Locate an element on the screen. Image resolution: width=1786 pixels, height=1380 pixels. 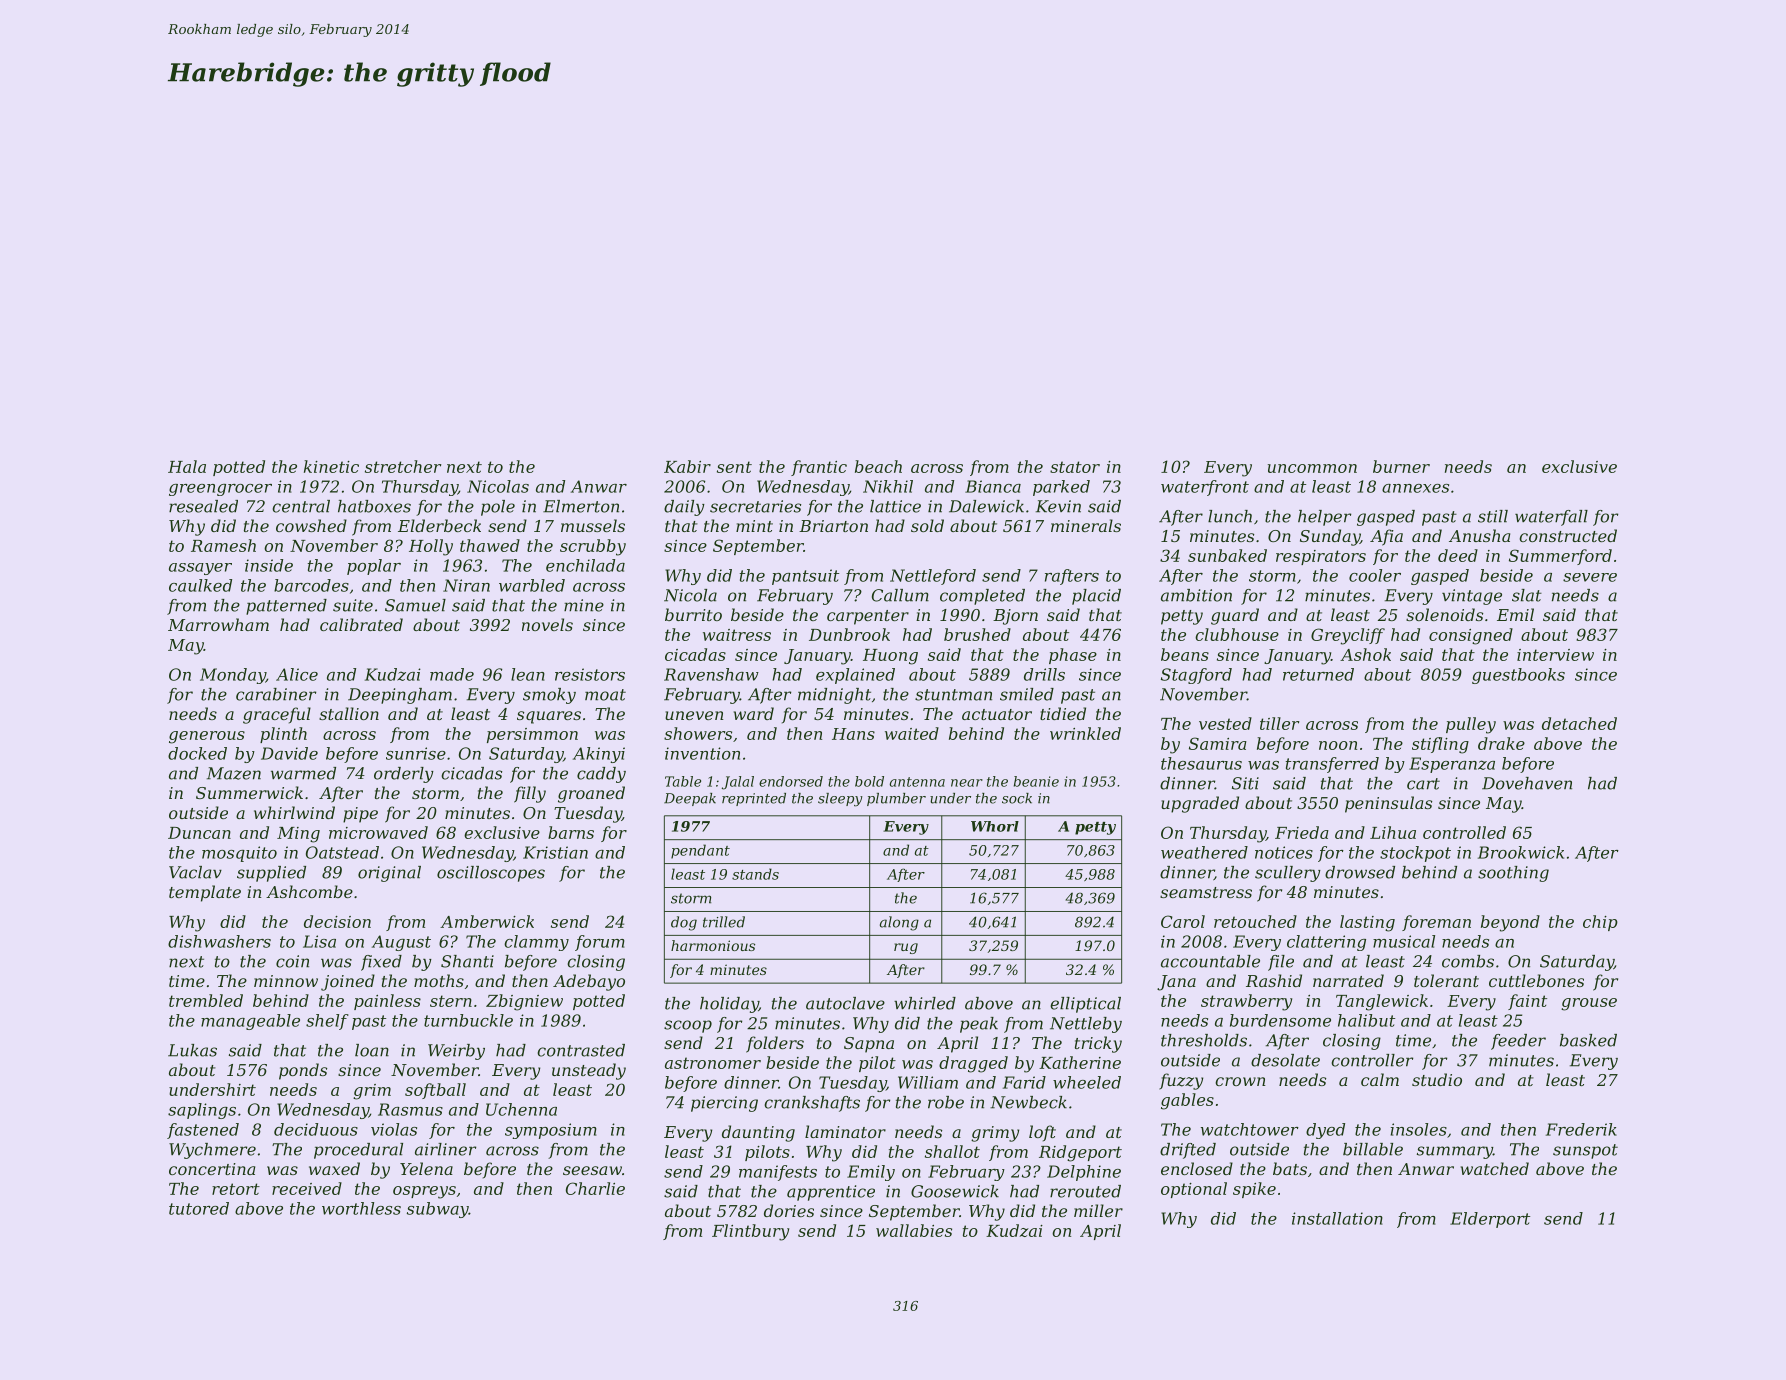
burner is located at coordinates (1401, 466).
